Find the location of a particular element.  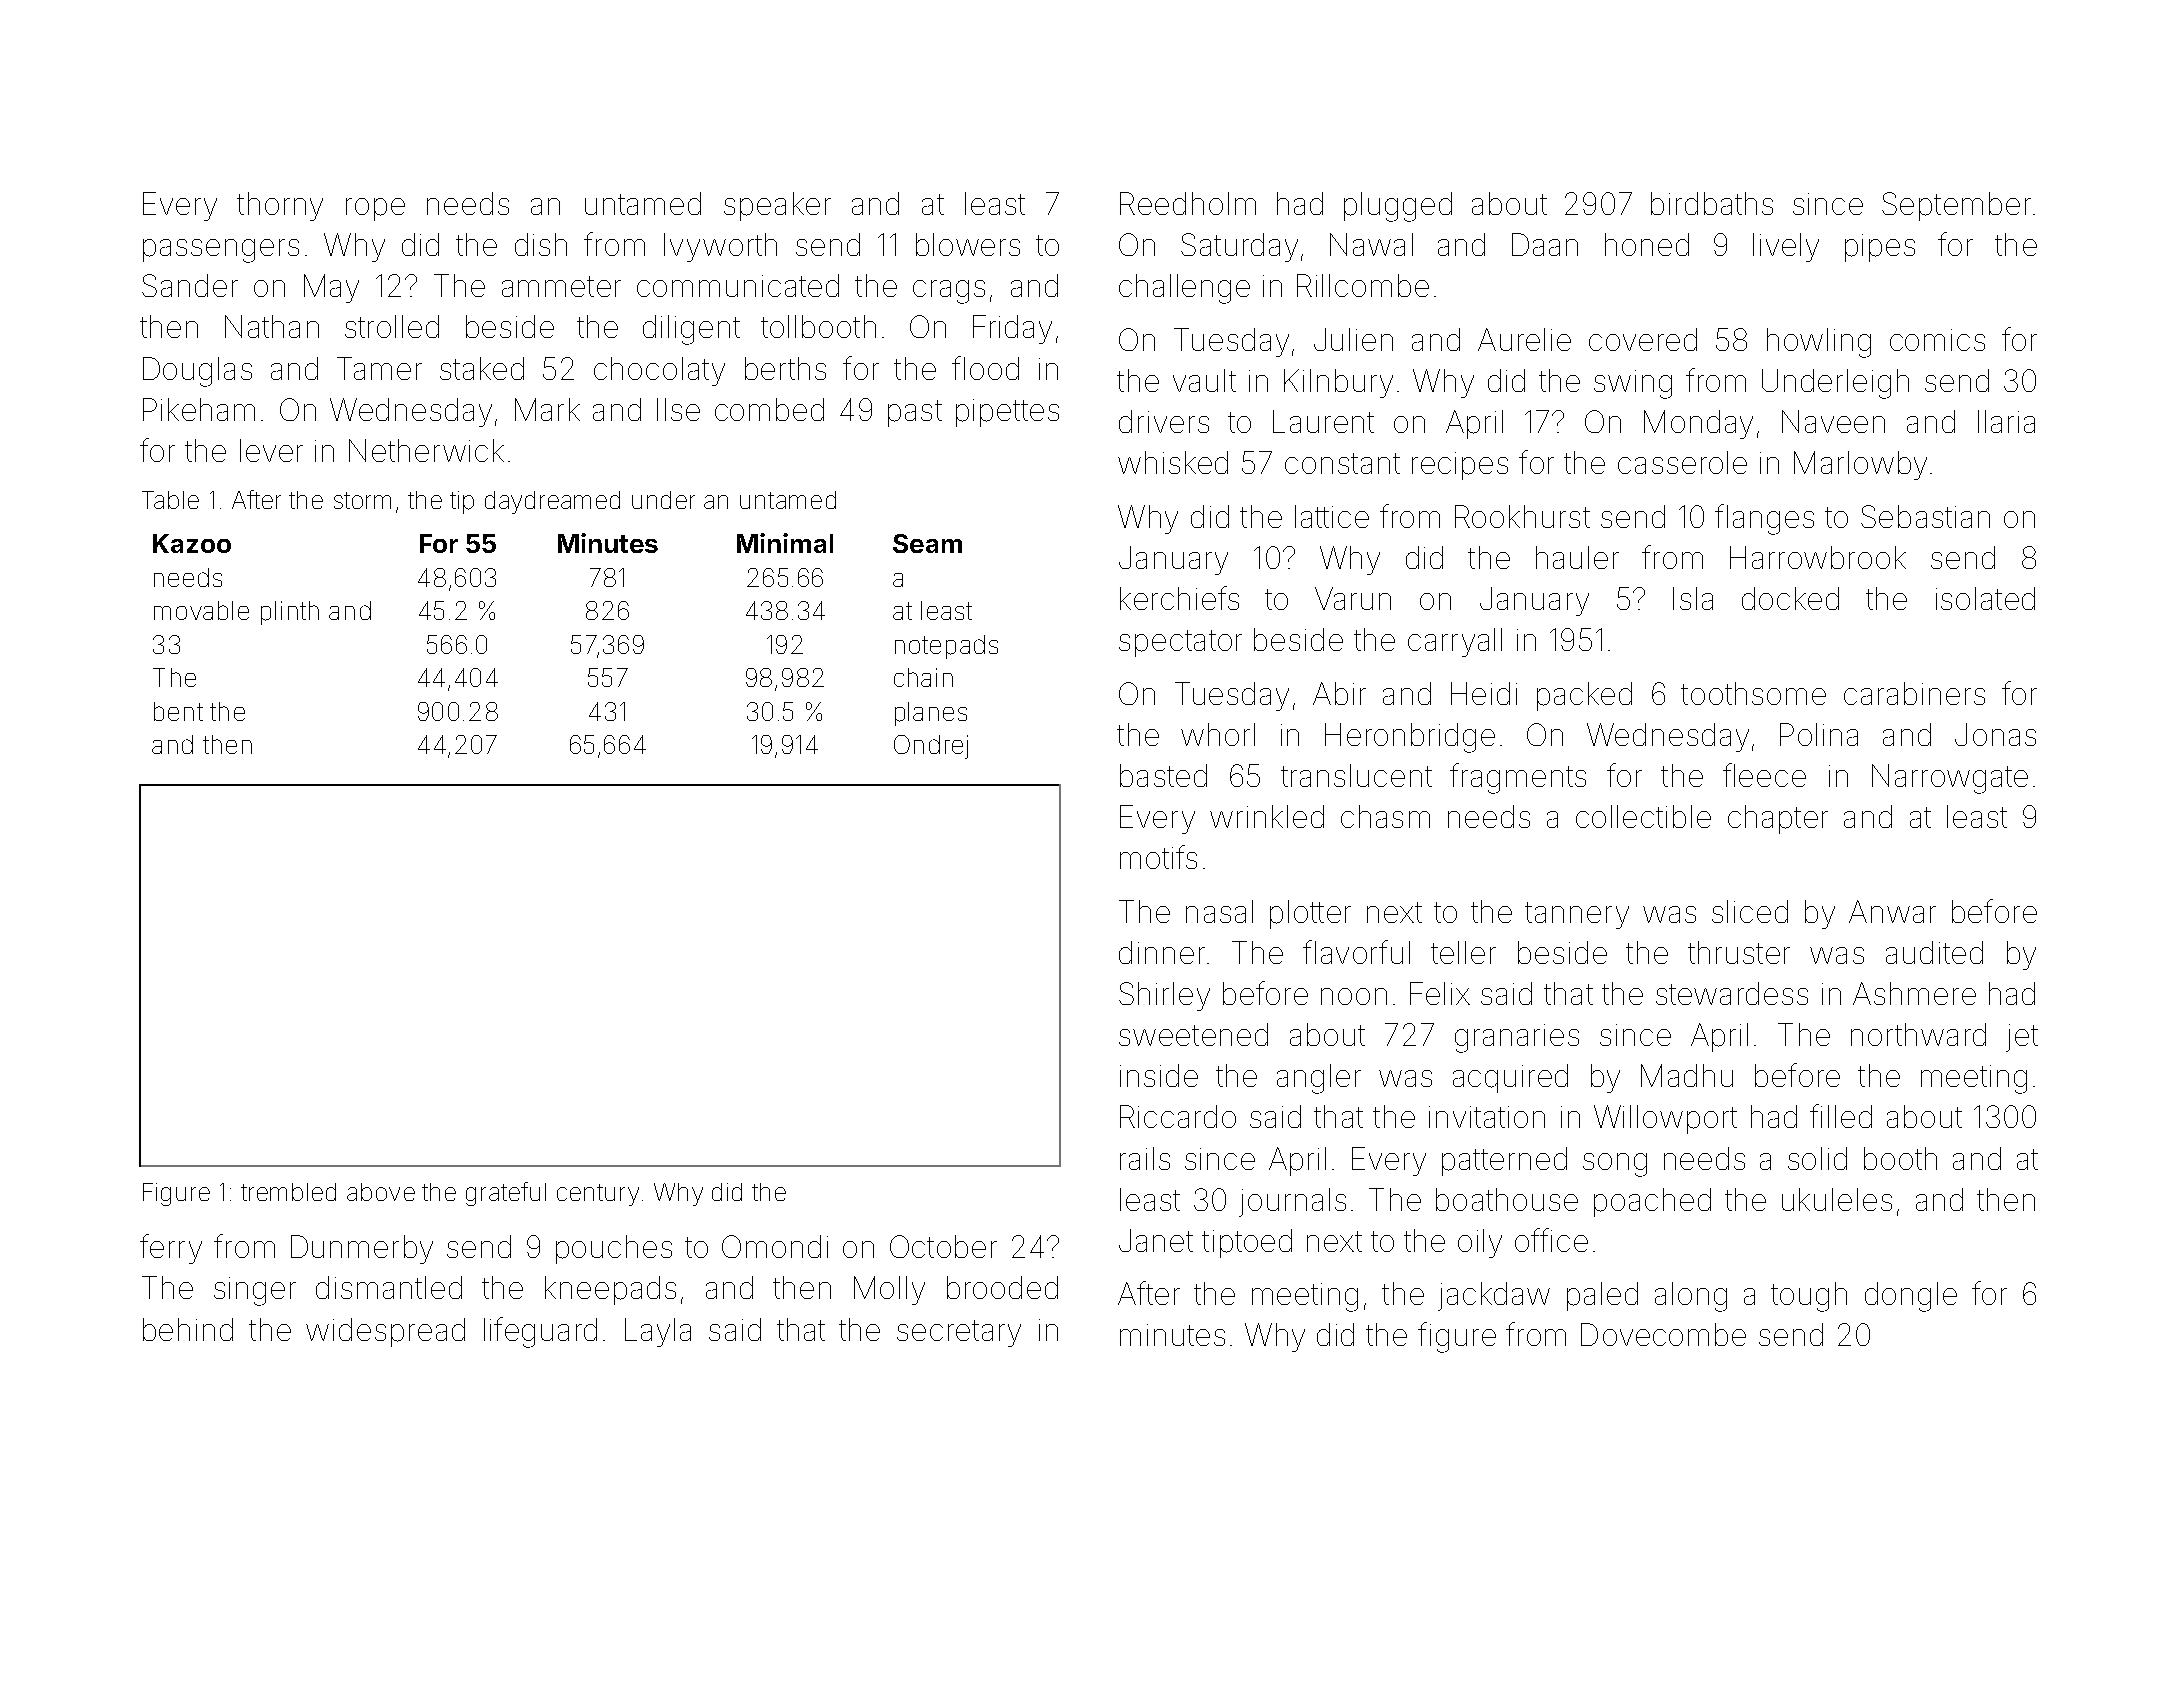

trembled is located at coordinates (288, 1192).
